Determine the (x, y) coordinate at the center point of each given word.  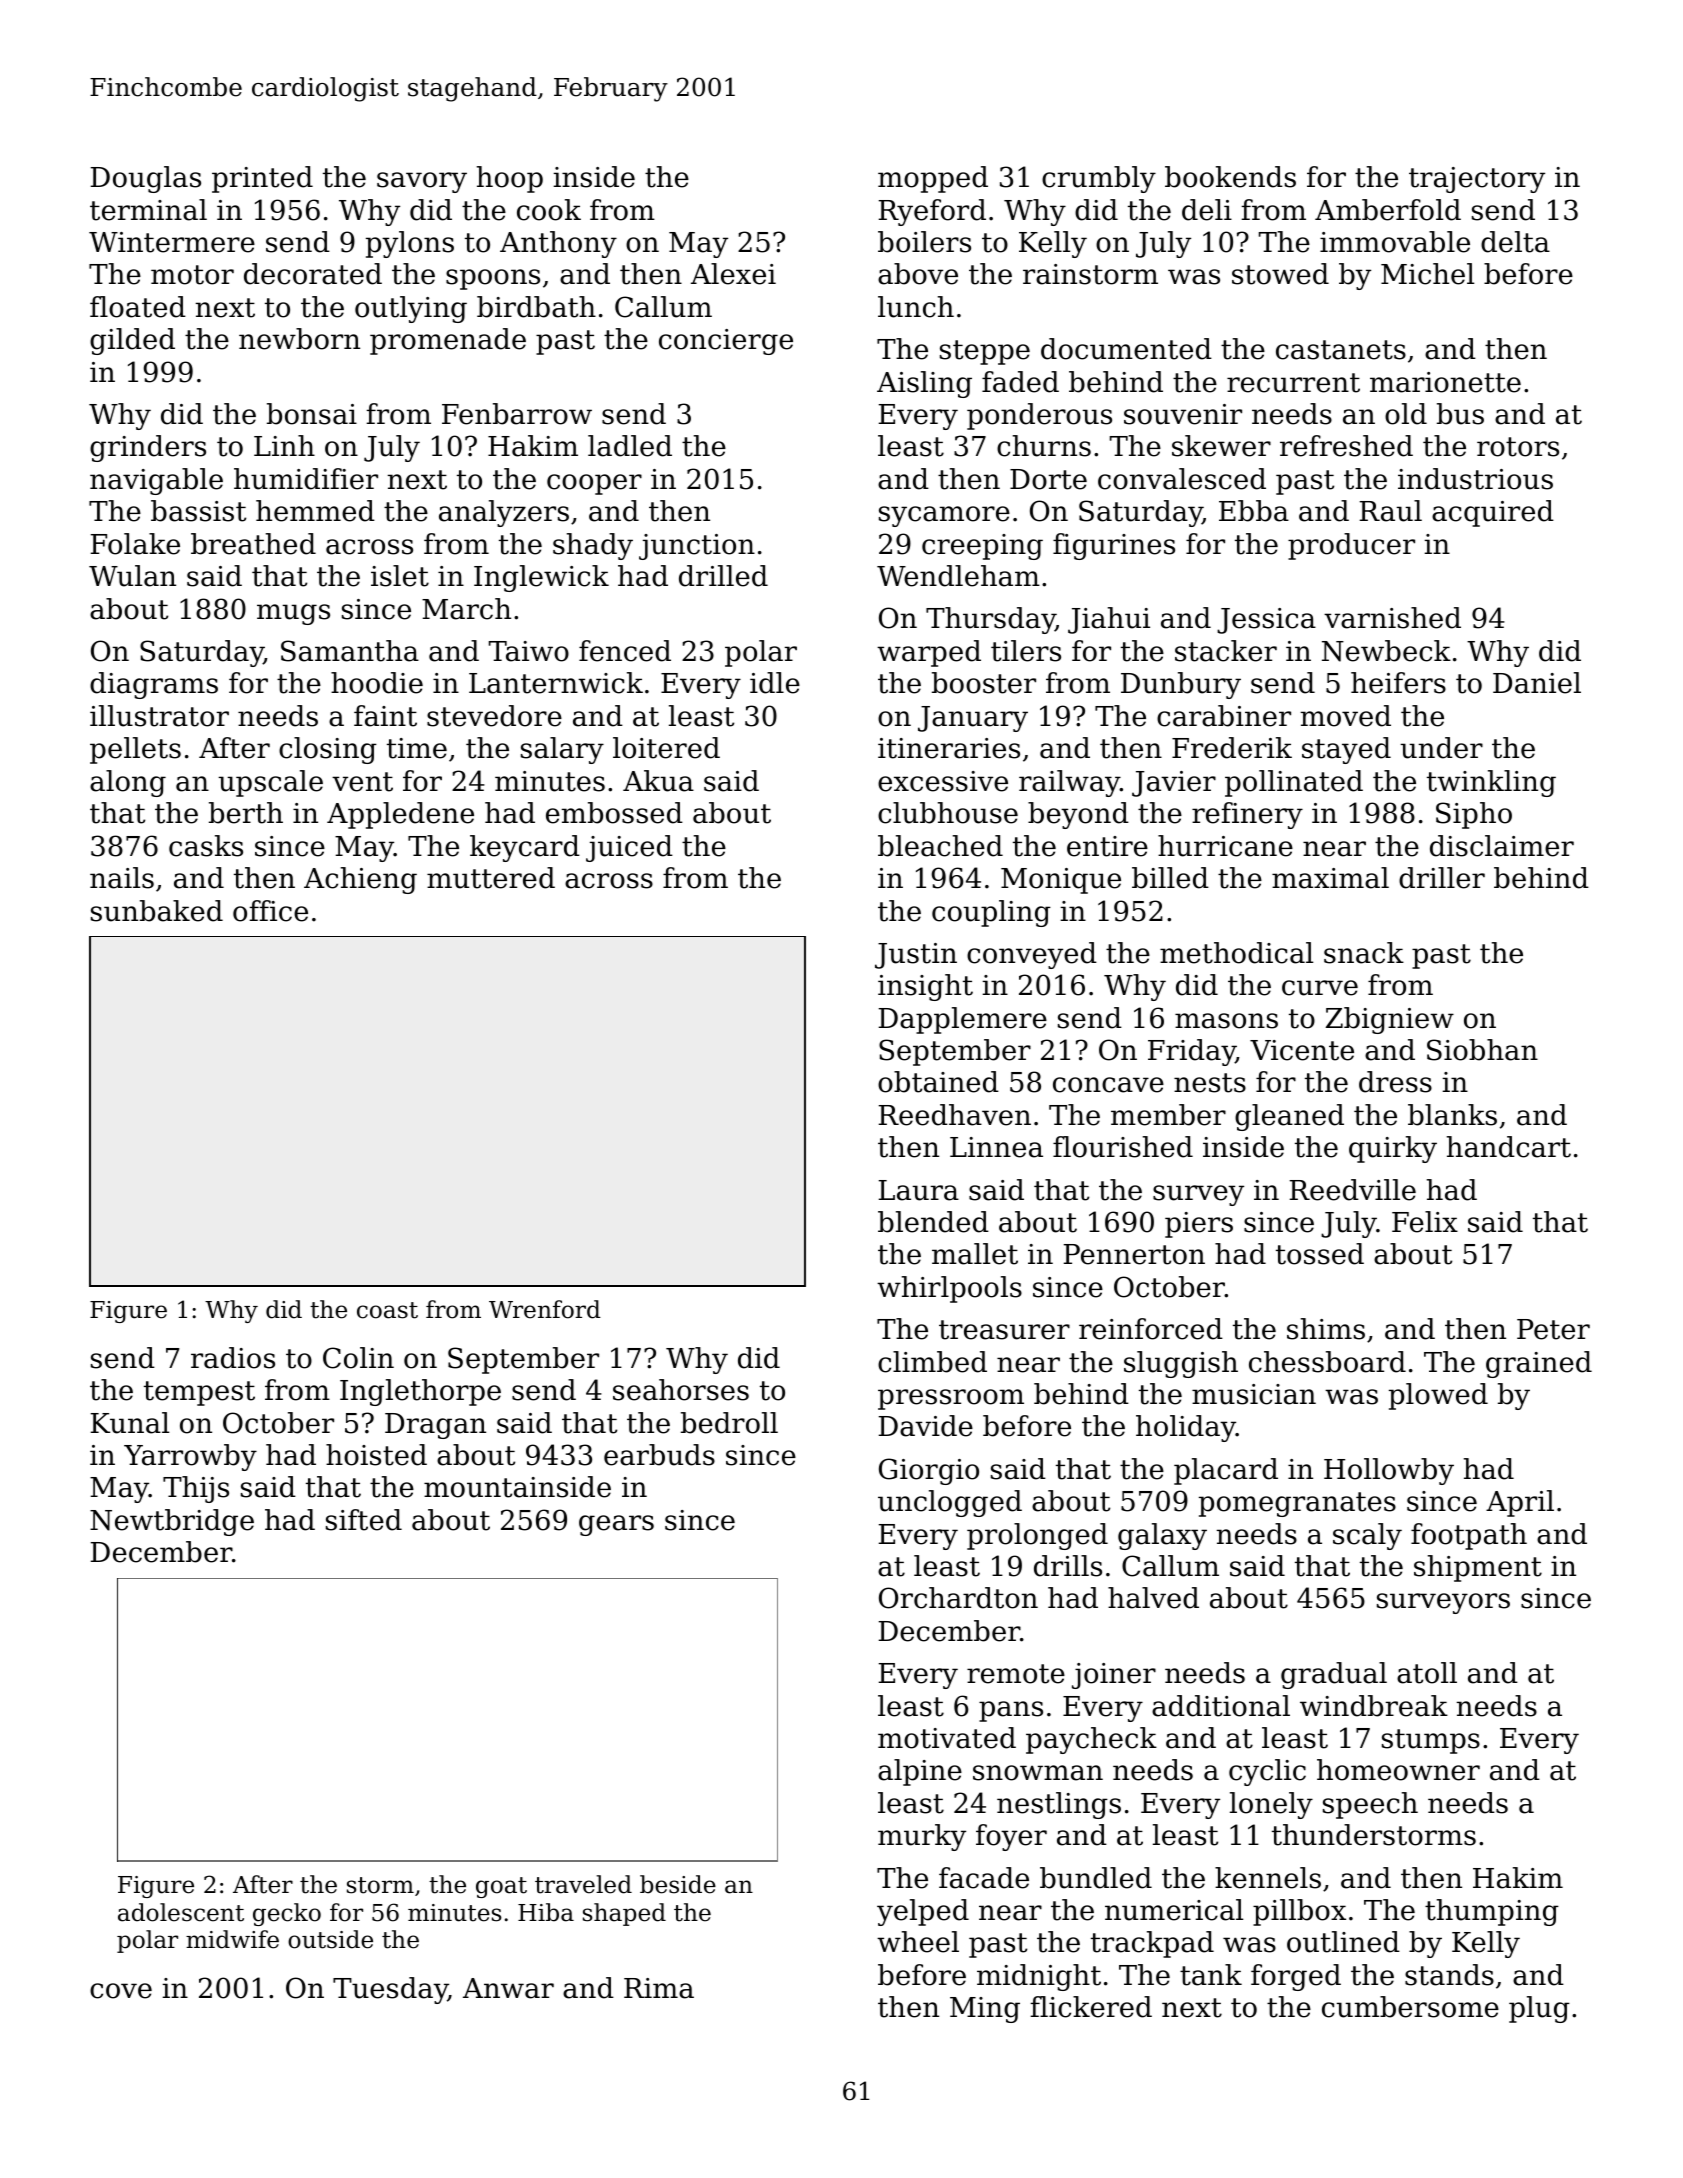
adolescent (181, 1912)
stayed (1346, 750)
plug (1539, 2009)
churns (1044, 446)
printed (262, 179)
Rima (659, 1988)
